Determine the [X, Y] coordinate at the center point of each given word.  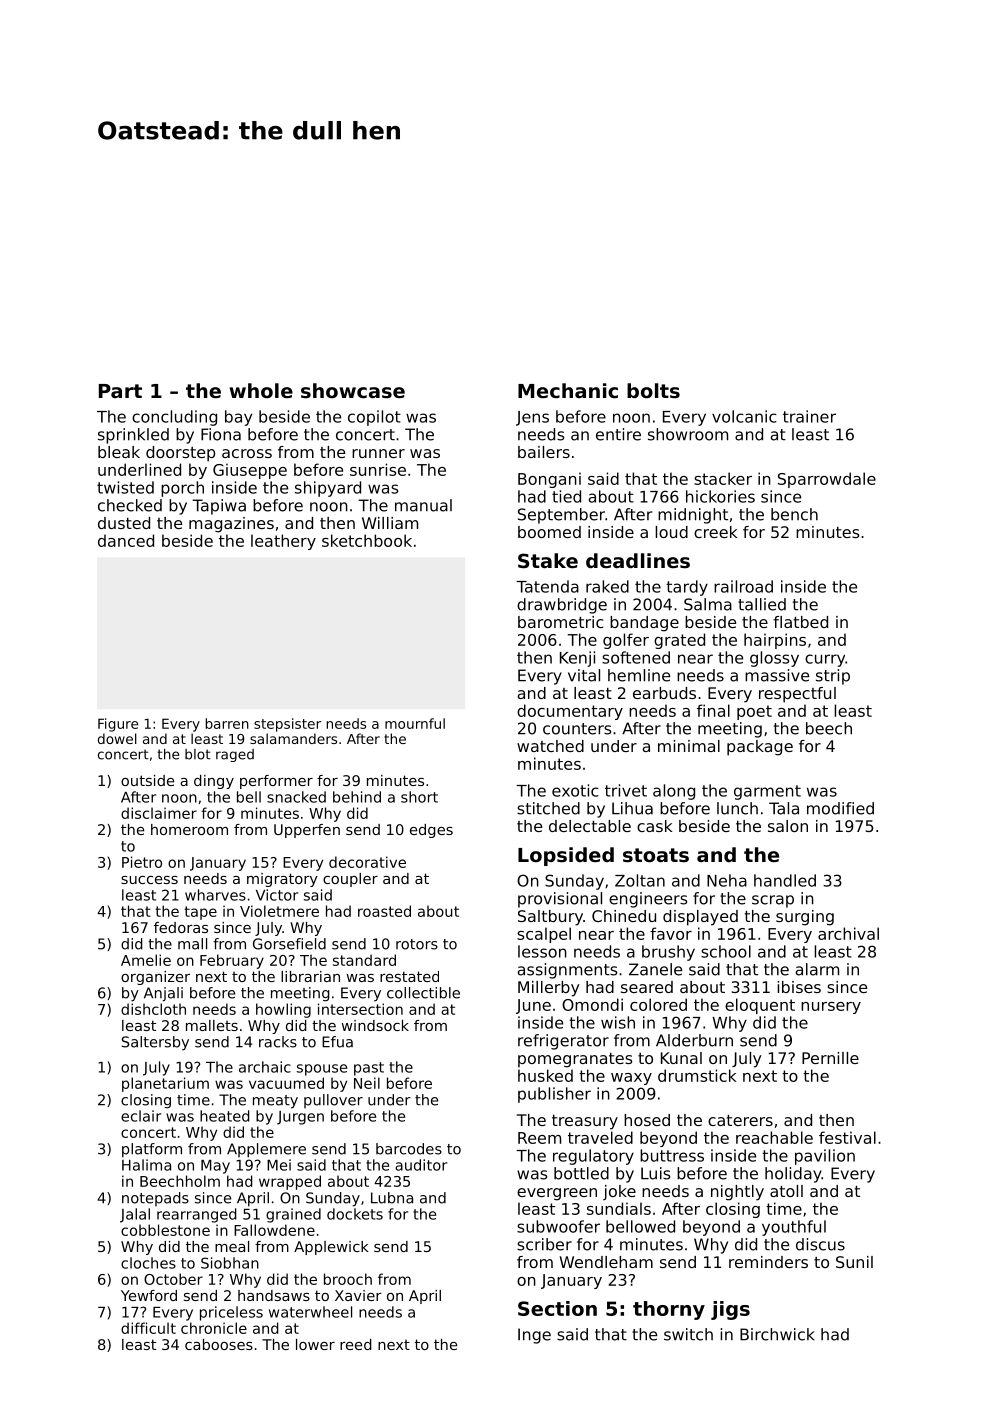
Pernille [830, 1058]
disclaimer [159, 813]
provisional [560, 900]
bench [794, 514]
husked [545, 1075]
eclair [141, 1116]
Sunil [854, 1262]
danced [126, 540]
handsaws [274, 1295]
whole [261, 391]
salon [788, 826]
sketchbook [367, 540]
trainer [809, 416]
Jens [532, 418]
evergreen [557, 1194]
